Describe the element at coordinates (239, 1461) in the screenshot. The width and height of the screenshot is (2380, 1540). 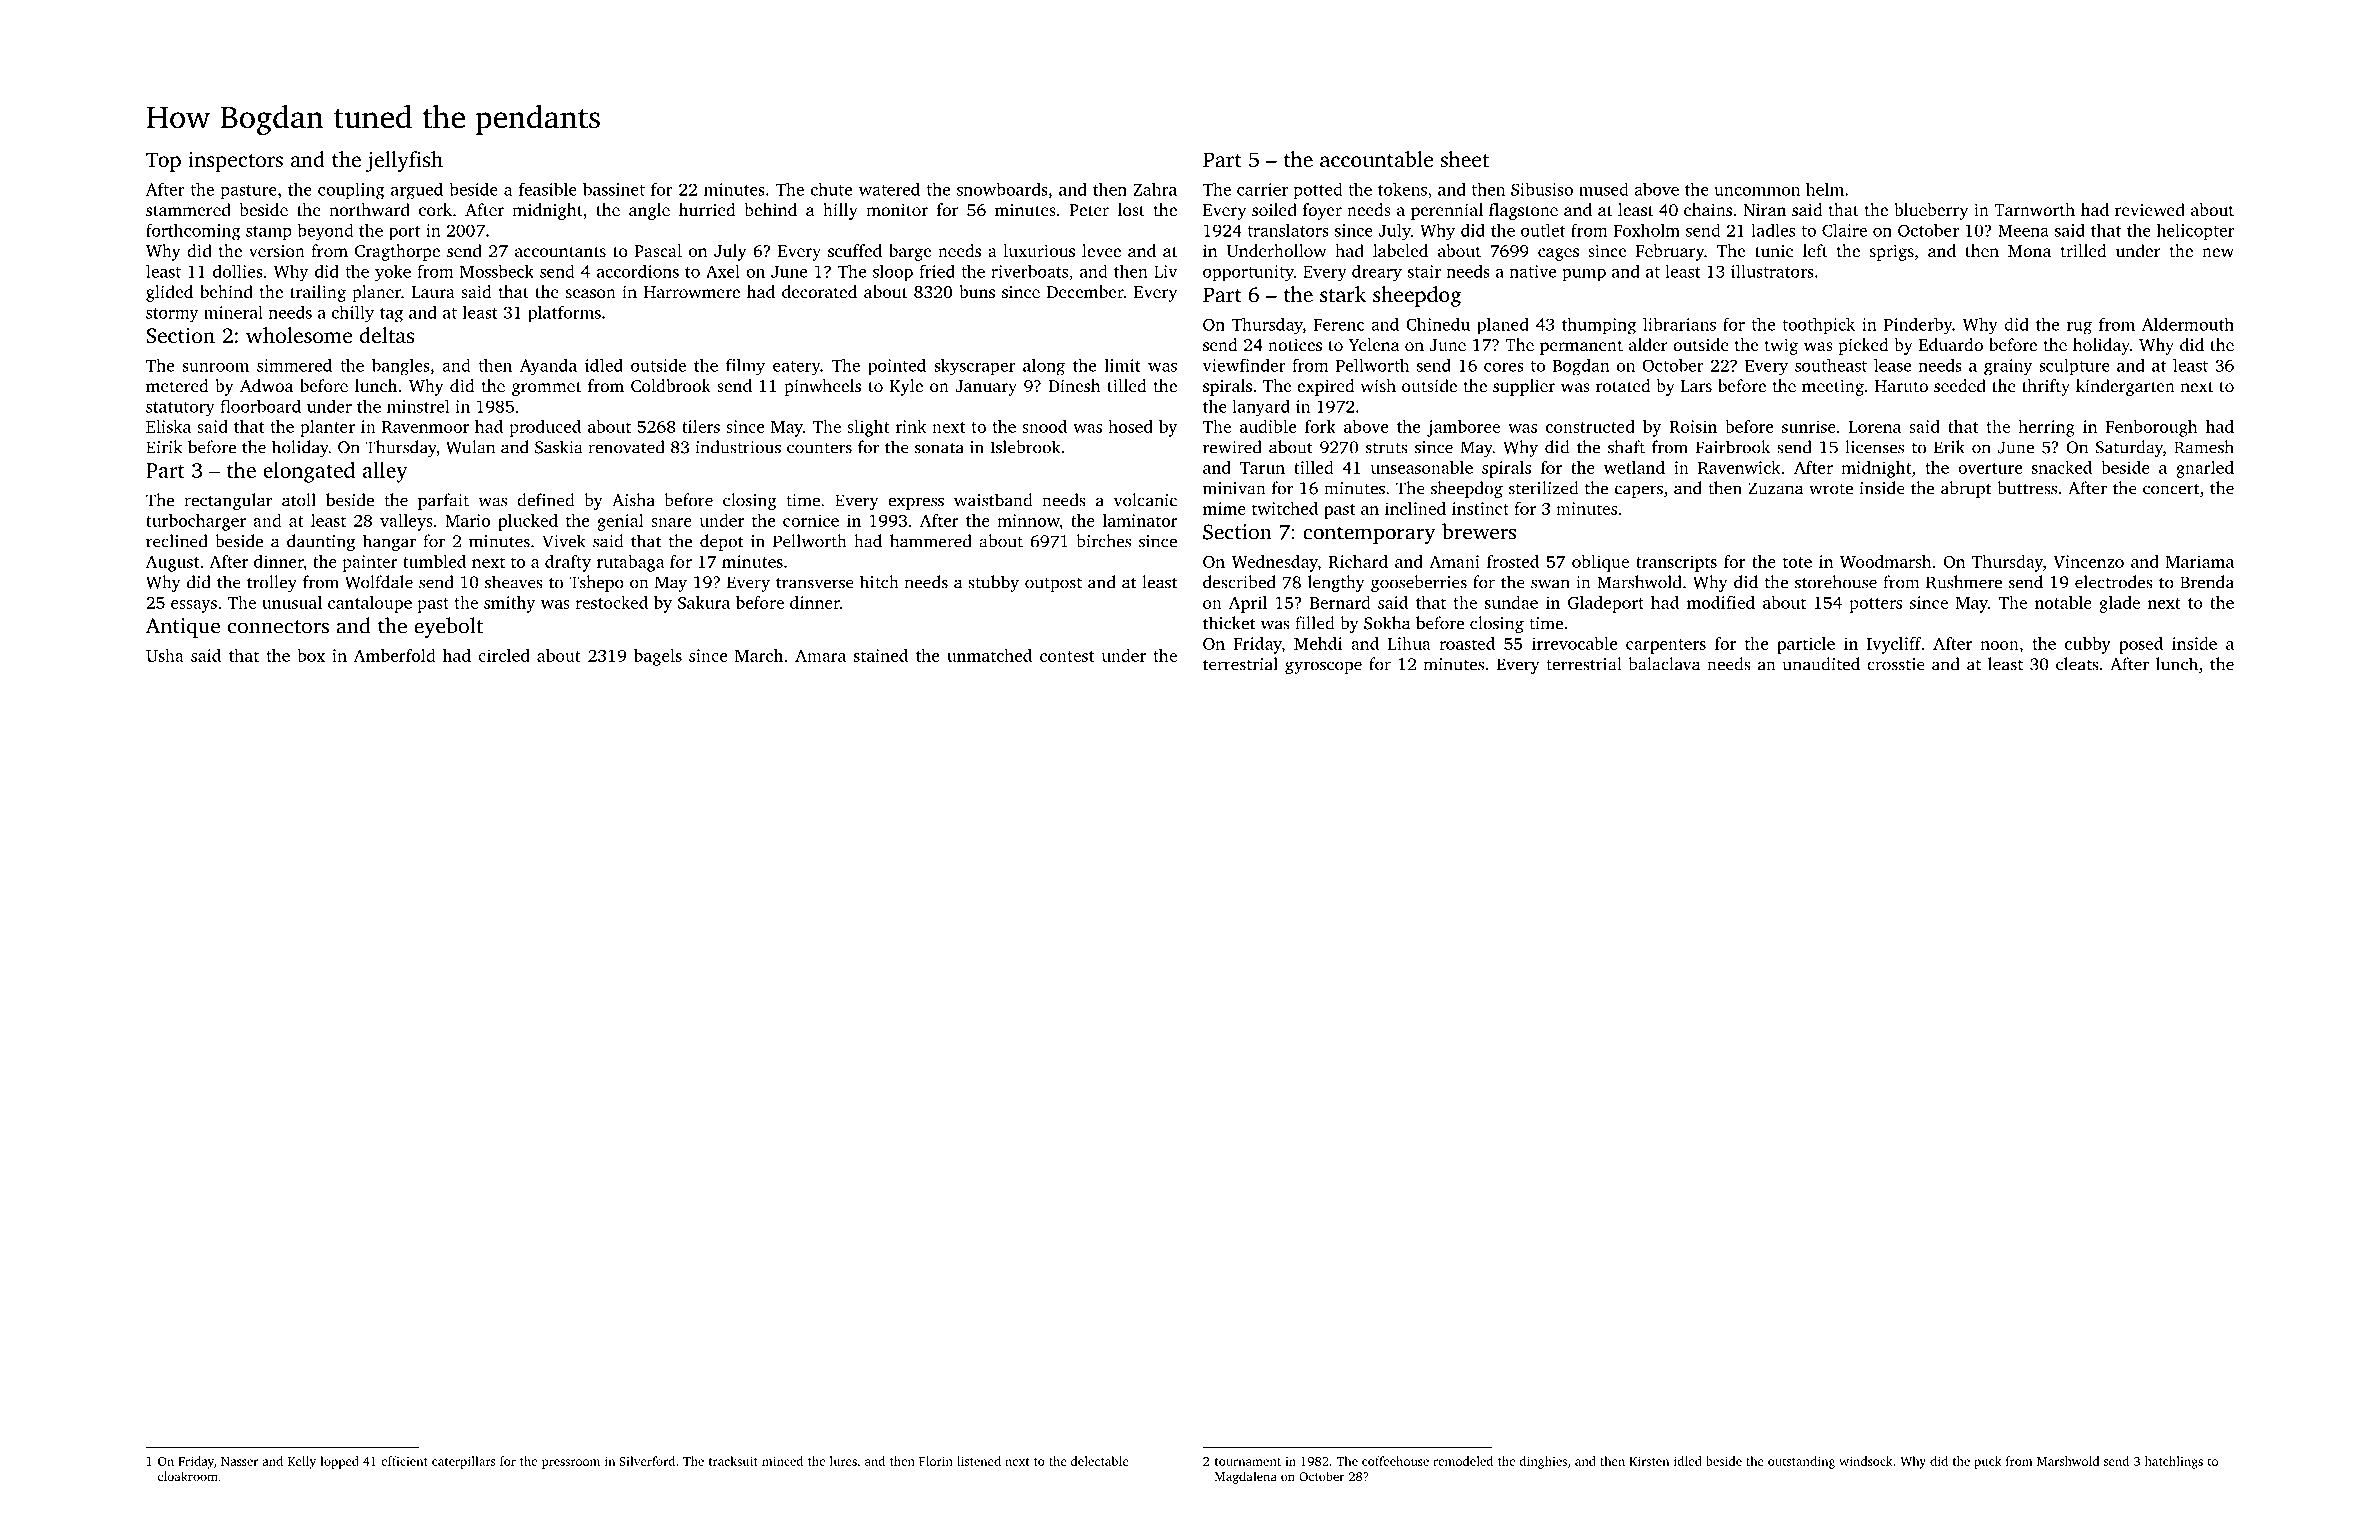
I see `Nasser` at that location.
